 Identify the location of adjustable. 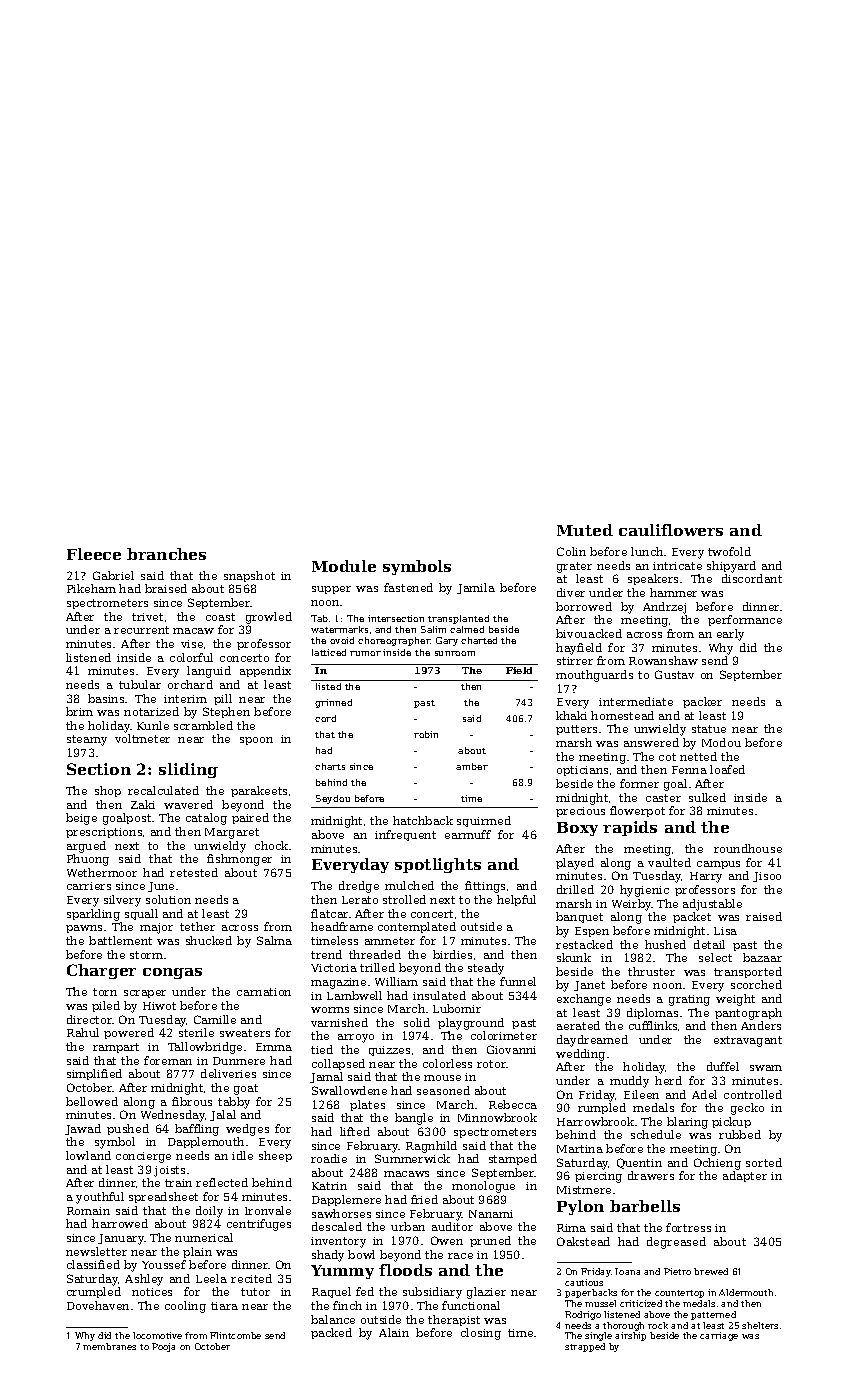
(712, 905).
